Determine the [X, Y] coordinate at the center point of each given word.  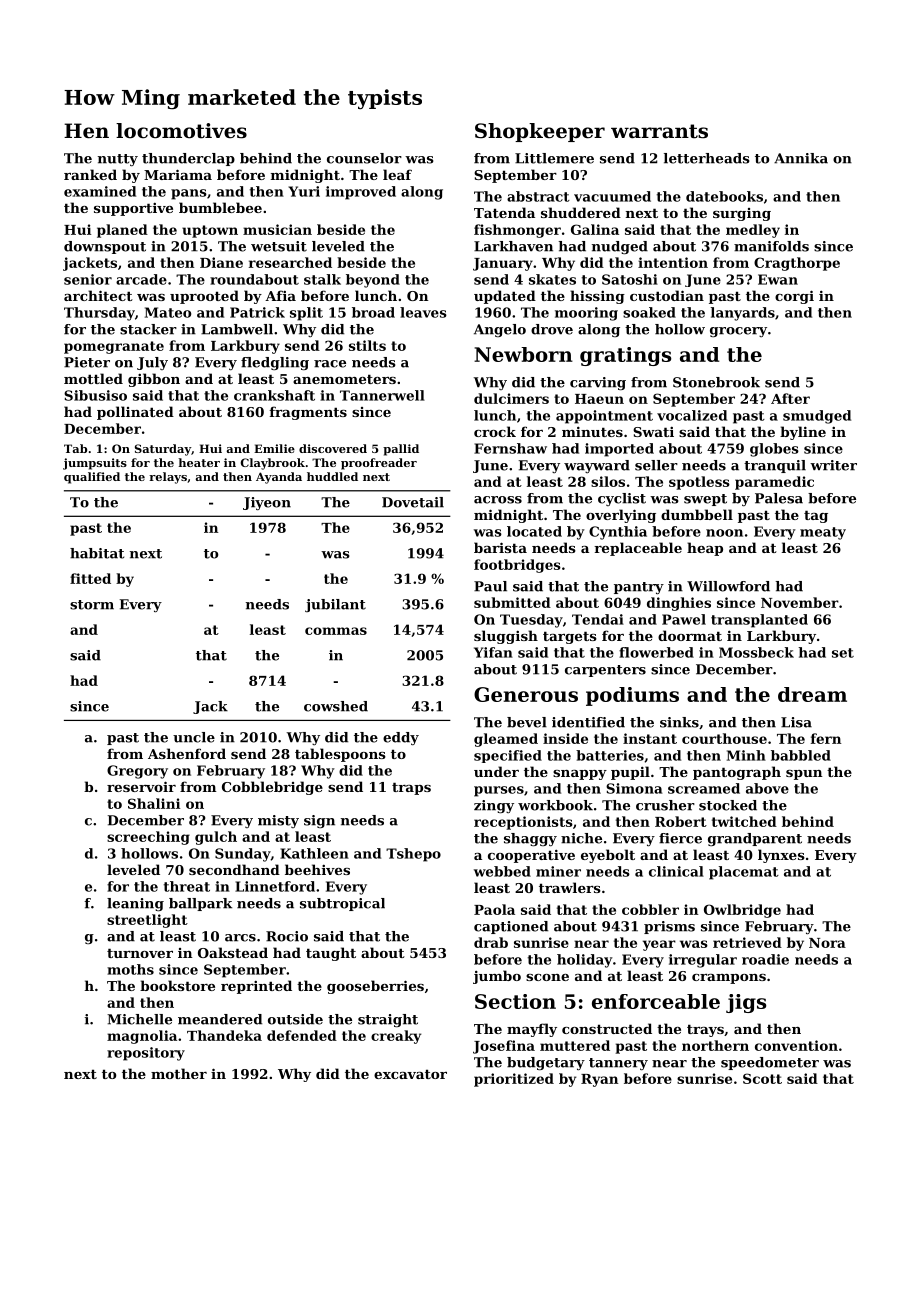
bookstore [177, 985]
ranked [90, 174]
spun [804, 775]
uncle [194, 737]
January [503, 264]
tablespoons [340, 755]
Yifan [493, 652]
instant [650, 738]
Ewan [778, 279]
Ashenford [187, 753]
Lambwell [237, 329]
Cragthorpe [797, 264]
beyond [373, 281]
